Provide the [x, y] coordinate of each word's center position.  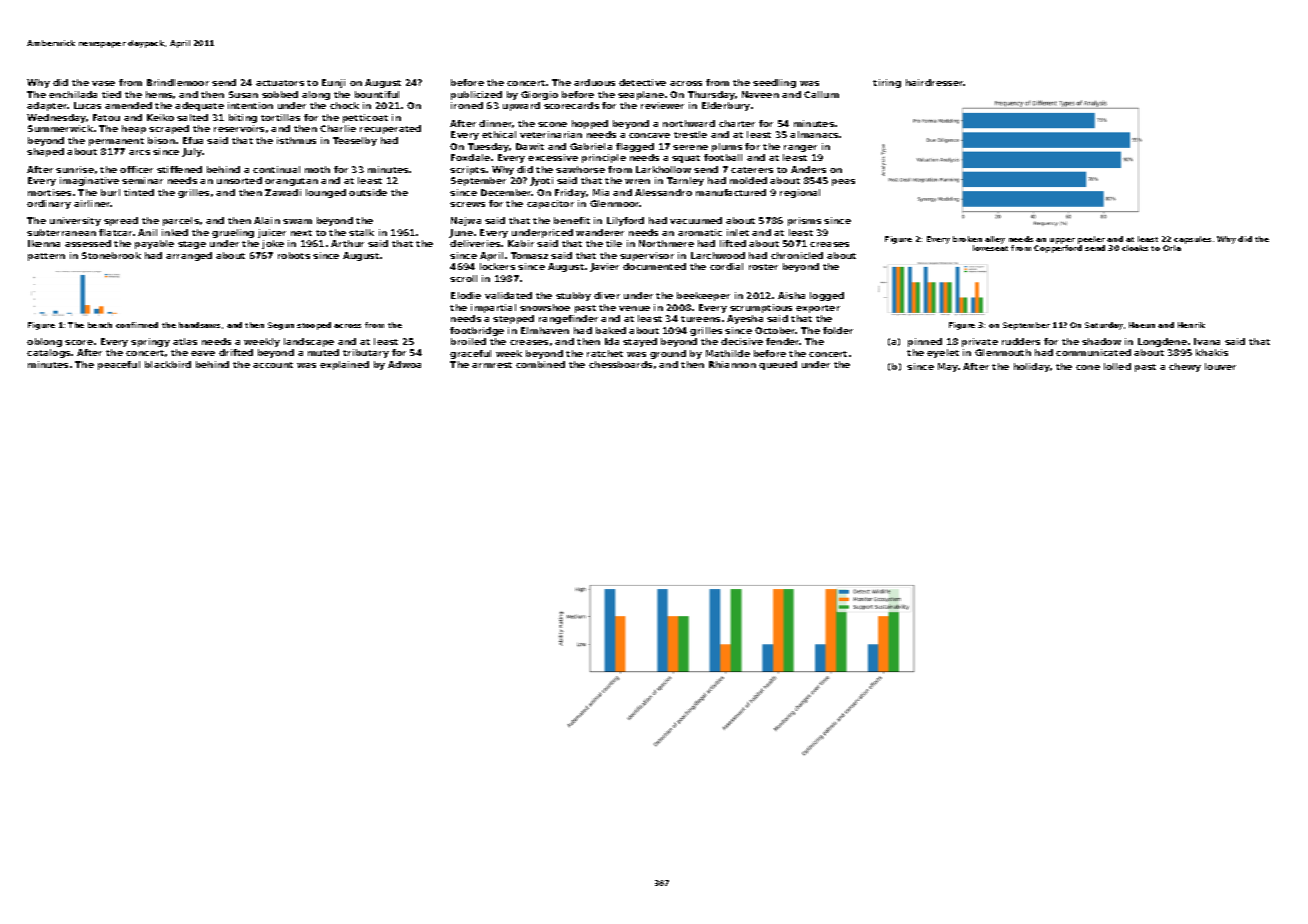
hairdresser [934, 82]
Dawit [530, 146]
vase [103, 83]
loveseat [990, 248]
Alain [267, 220]
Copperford [1058, 249]
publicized [476, 95]
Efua [193, 140]
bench [100, 325]
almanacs [814, 134]
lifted [733, 243]
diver [607, 295]
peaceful [119, 365]
